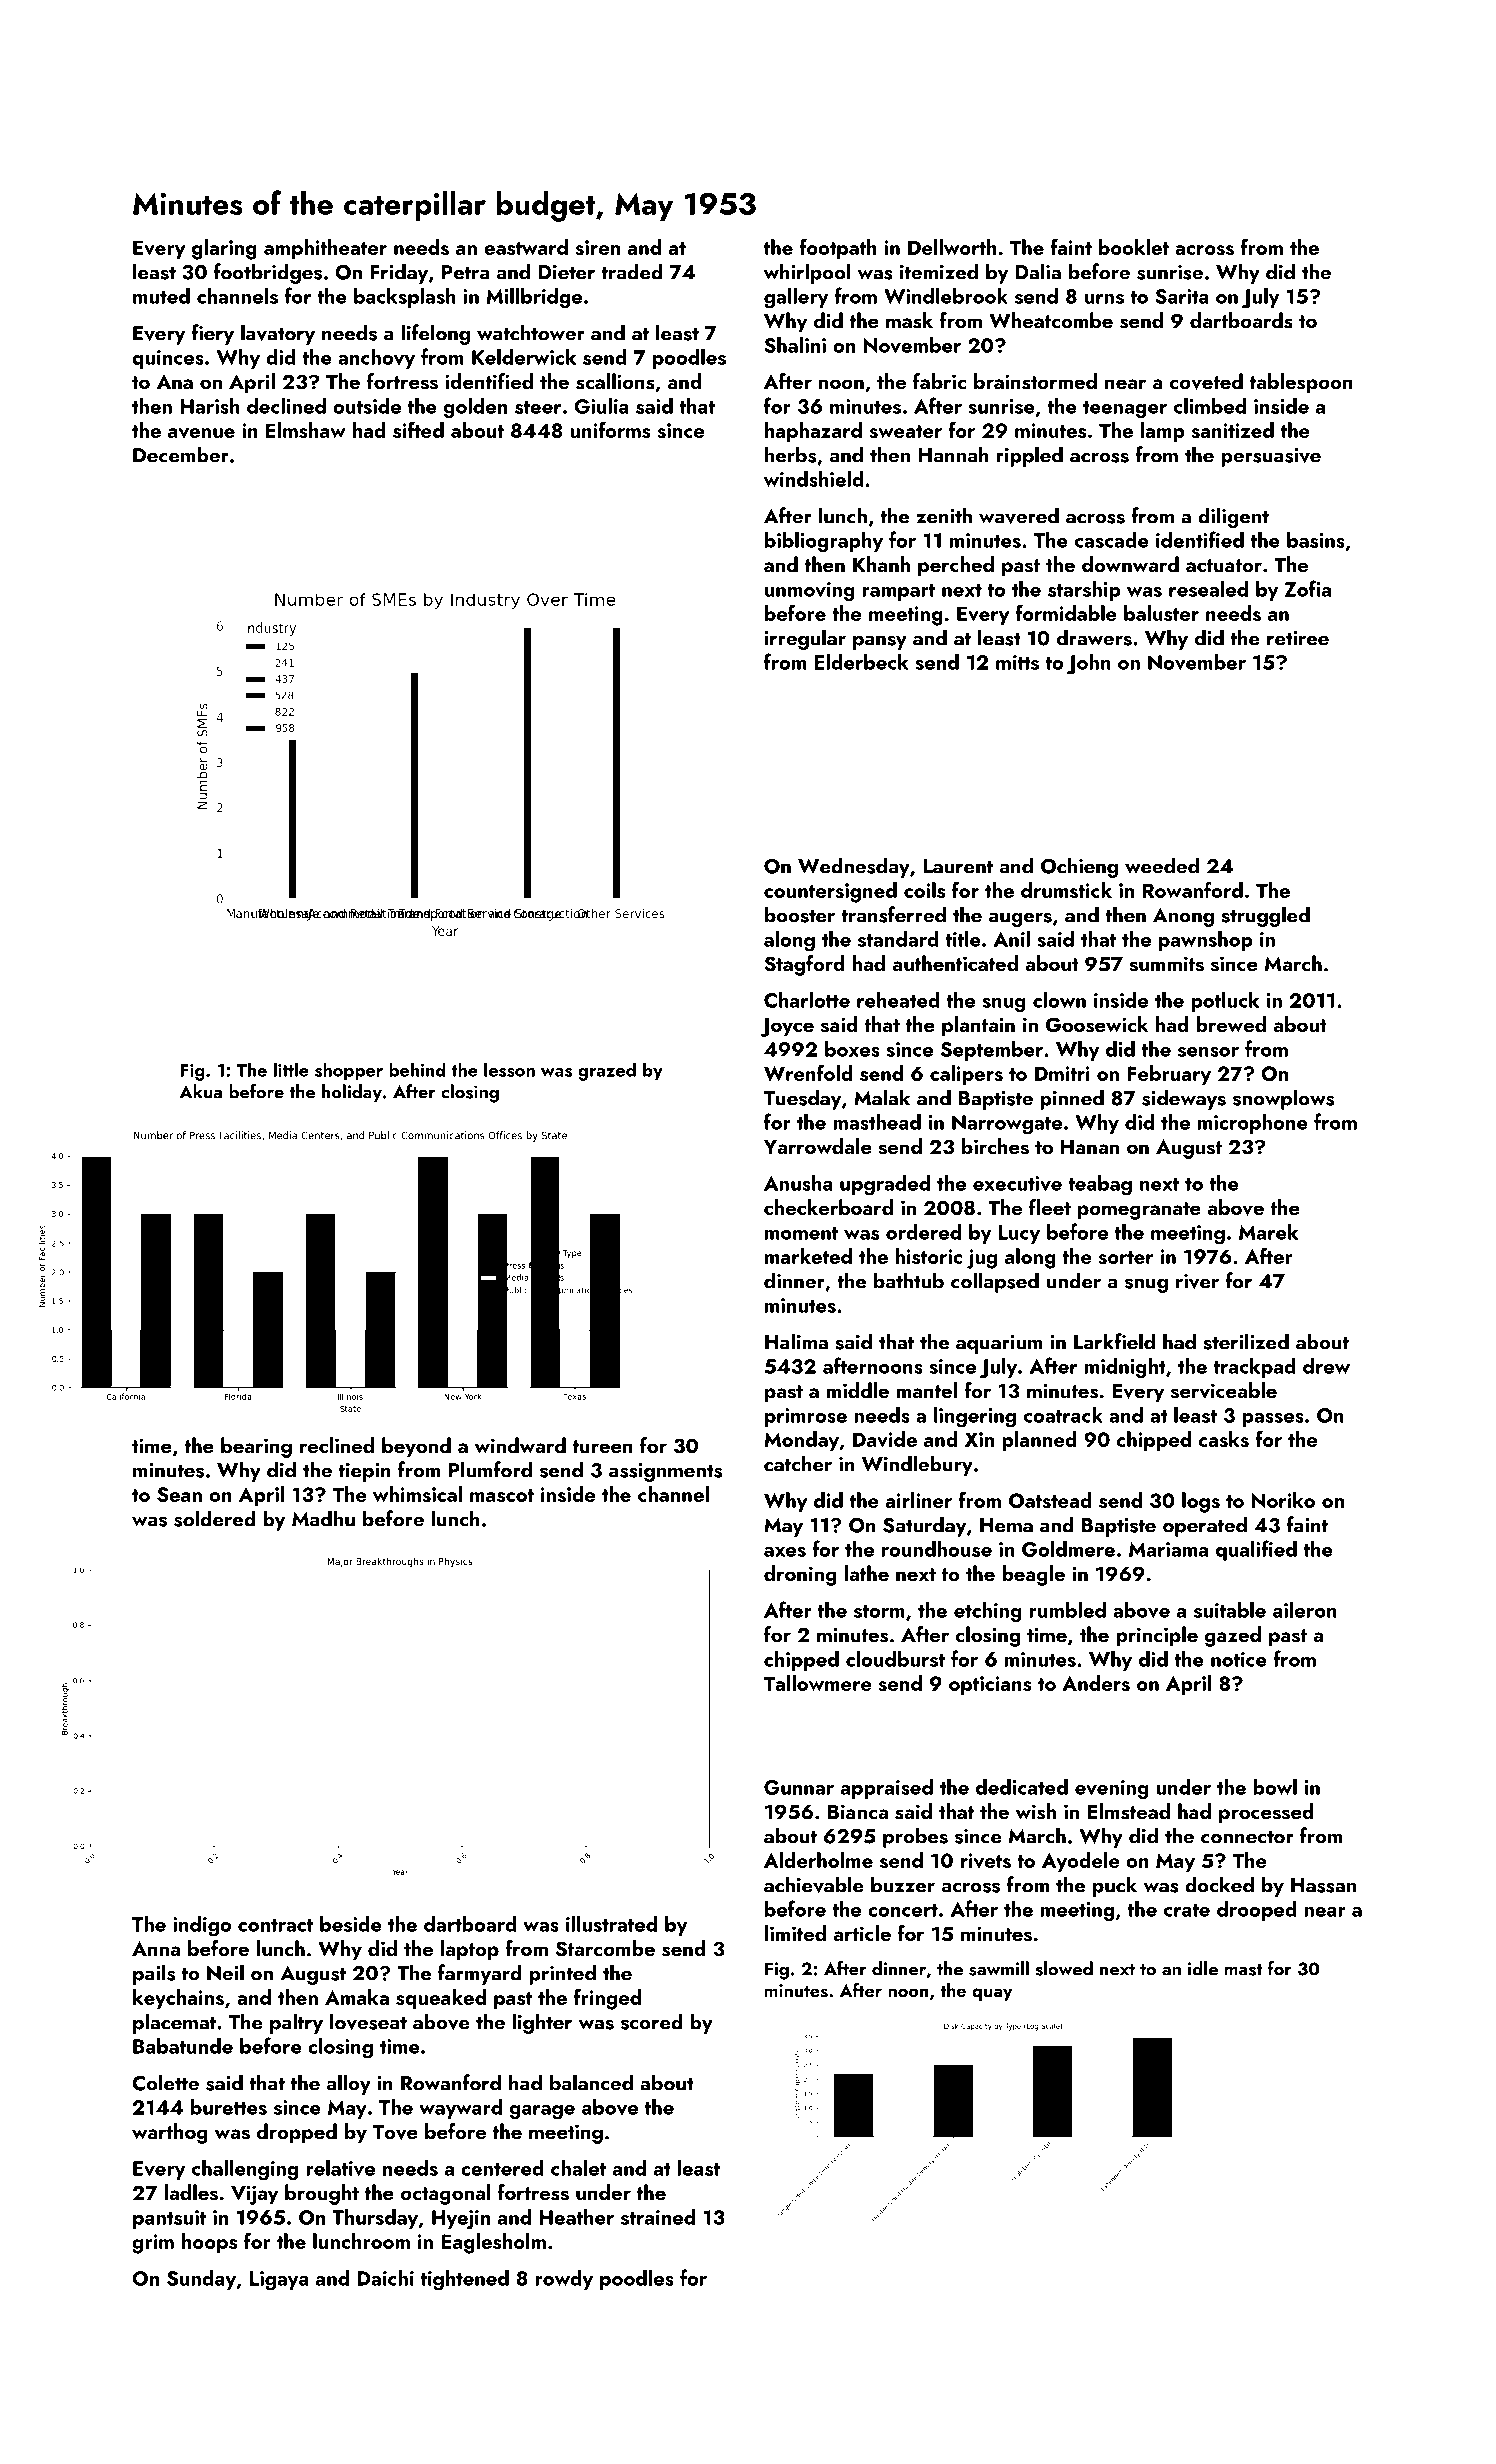 The height and width of the screenshot is (2464, 1496). I want to click on sideways, so click(1184, 1099).
